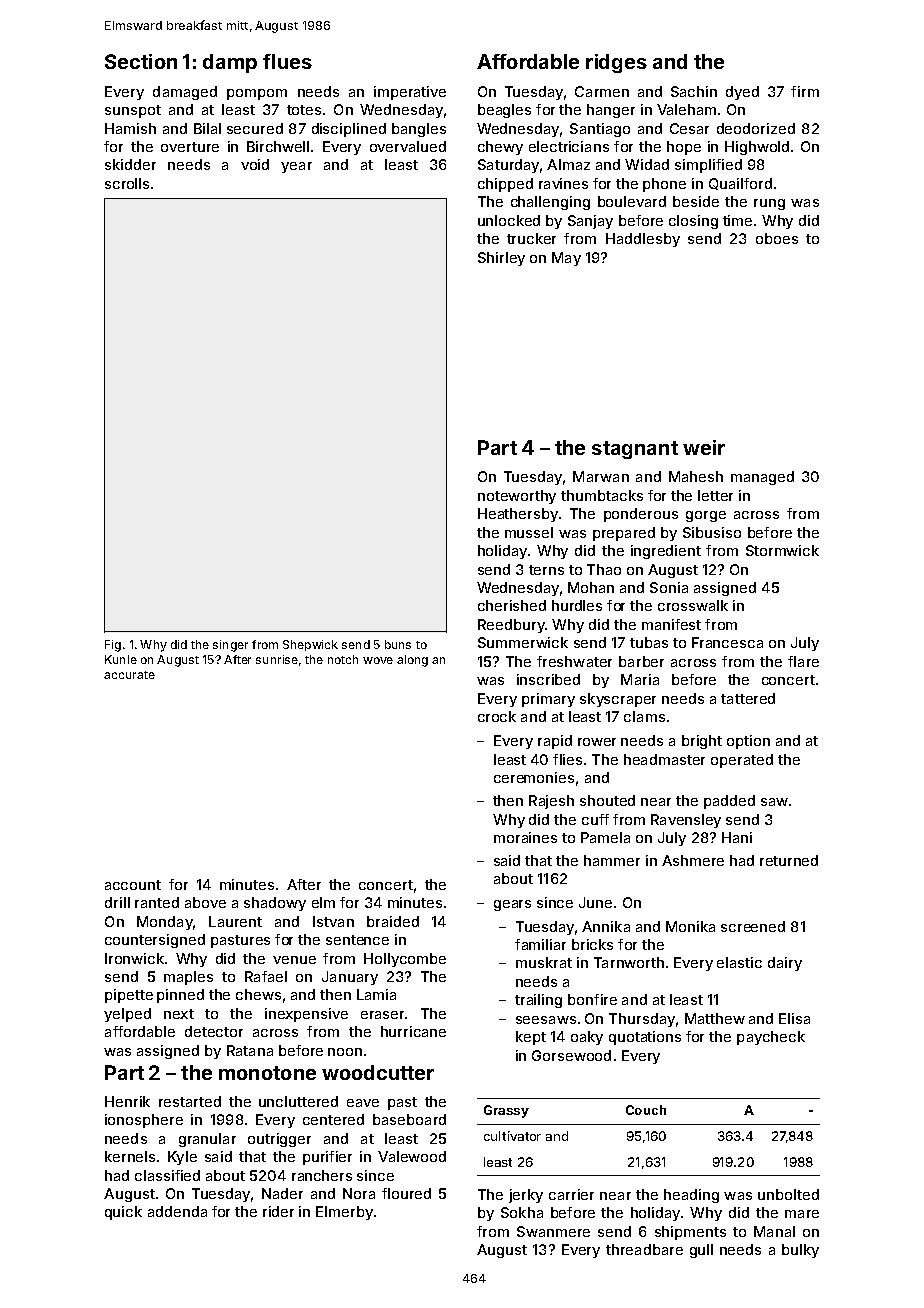 Image resolution: width=924 pixels, height=1308 pixels. What do you see at coordinates (230, 646) in the page?
I see `singer` at bounding box center [230, 646].
